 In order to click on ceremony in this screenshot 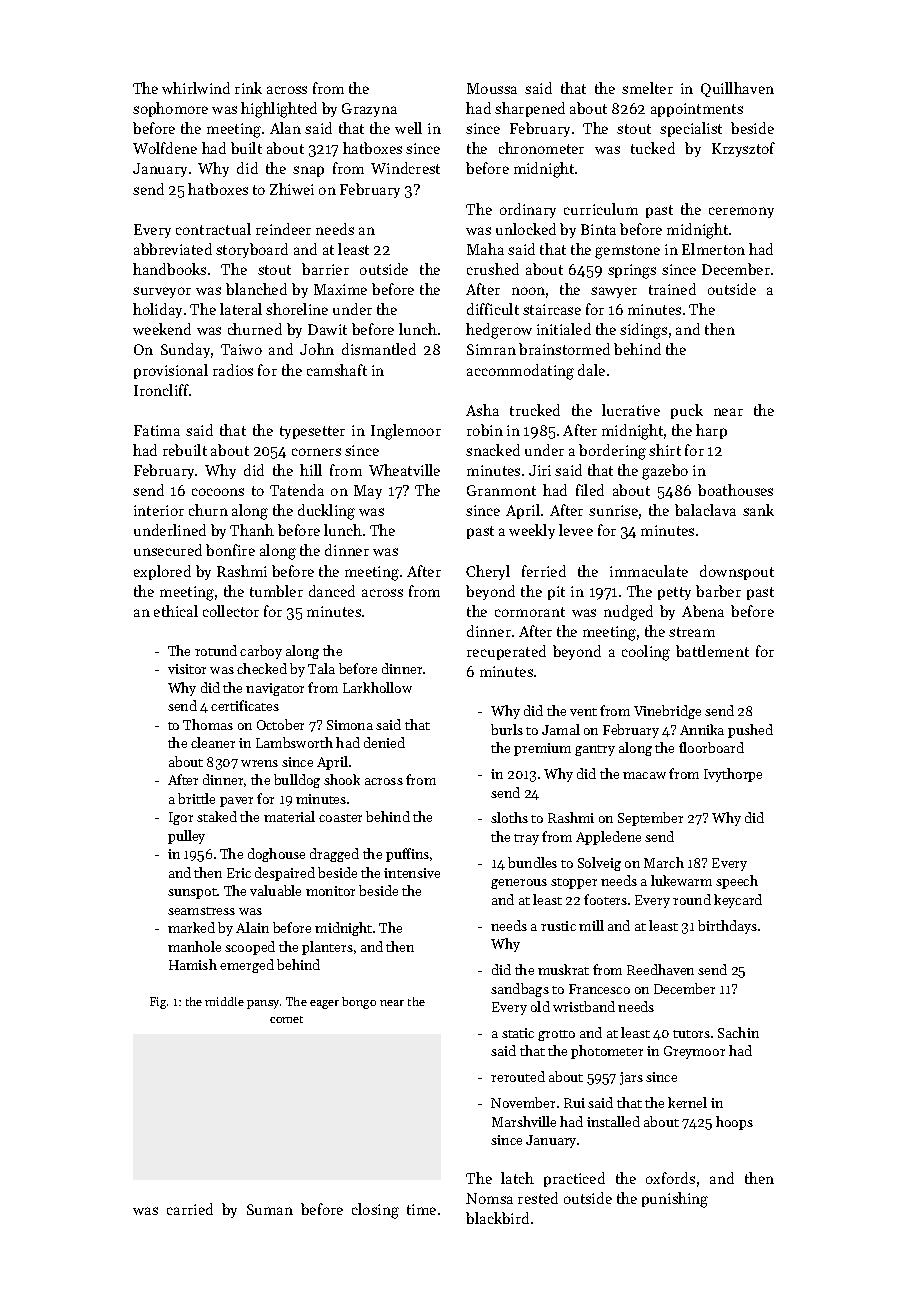, I will do `click(741, 212)`.
